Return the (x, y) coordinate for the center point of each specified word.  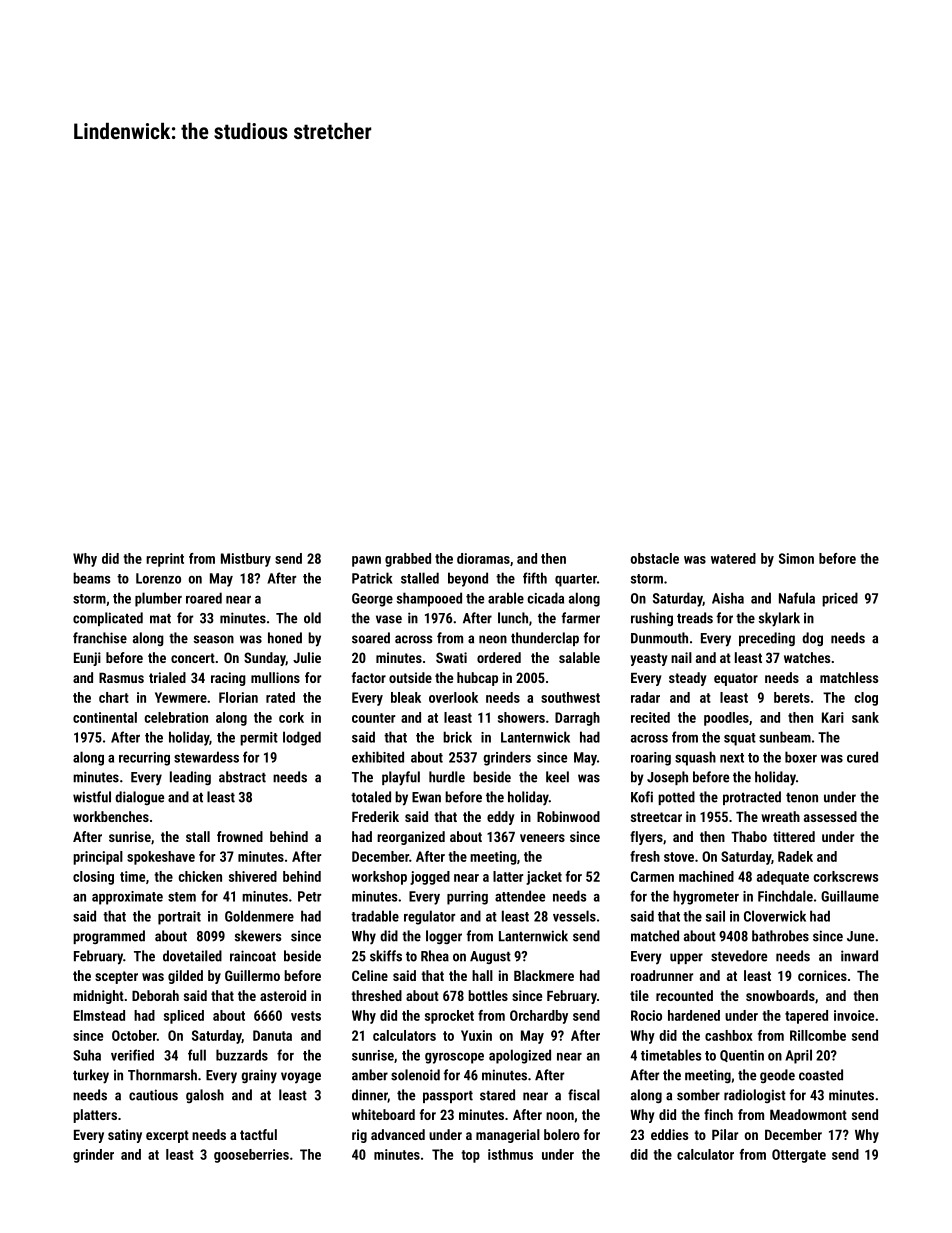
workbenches (111, 816)
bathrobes (780, 936)
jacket (544, 878)
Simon (796, 558)
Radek (795, 856)
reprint (165, 560)
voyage (301, 1078)
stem (182, 897)
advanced (398, 1134)
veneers (542, 838)
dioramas (483, 558)
